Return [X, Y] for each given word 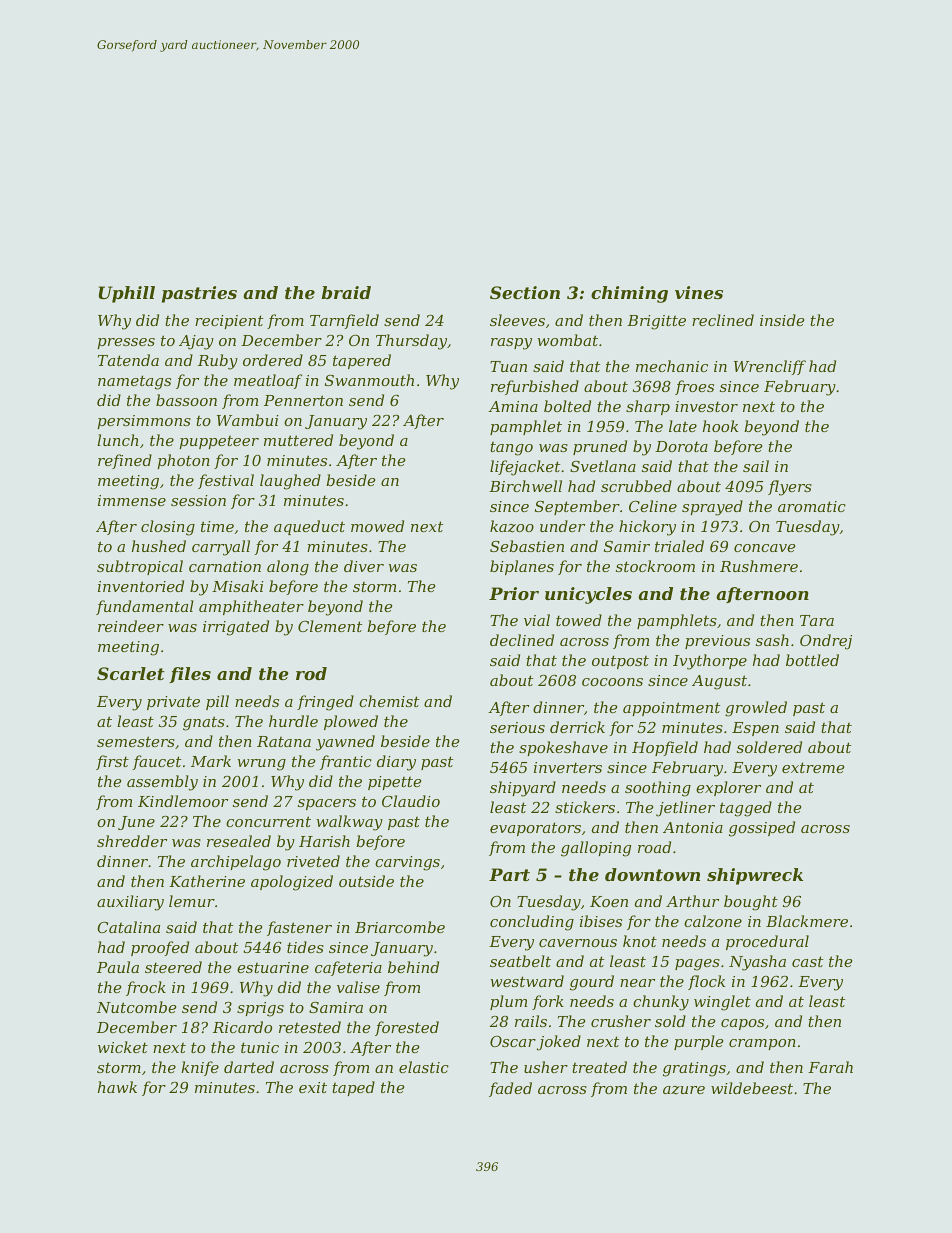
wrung [261, 765]
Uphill [127, 294]
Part [509, 874]
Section [525, 292]
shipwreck [755, 876]
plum [508, 1002]
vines [699, 292]
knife [200, 1068]
